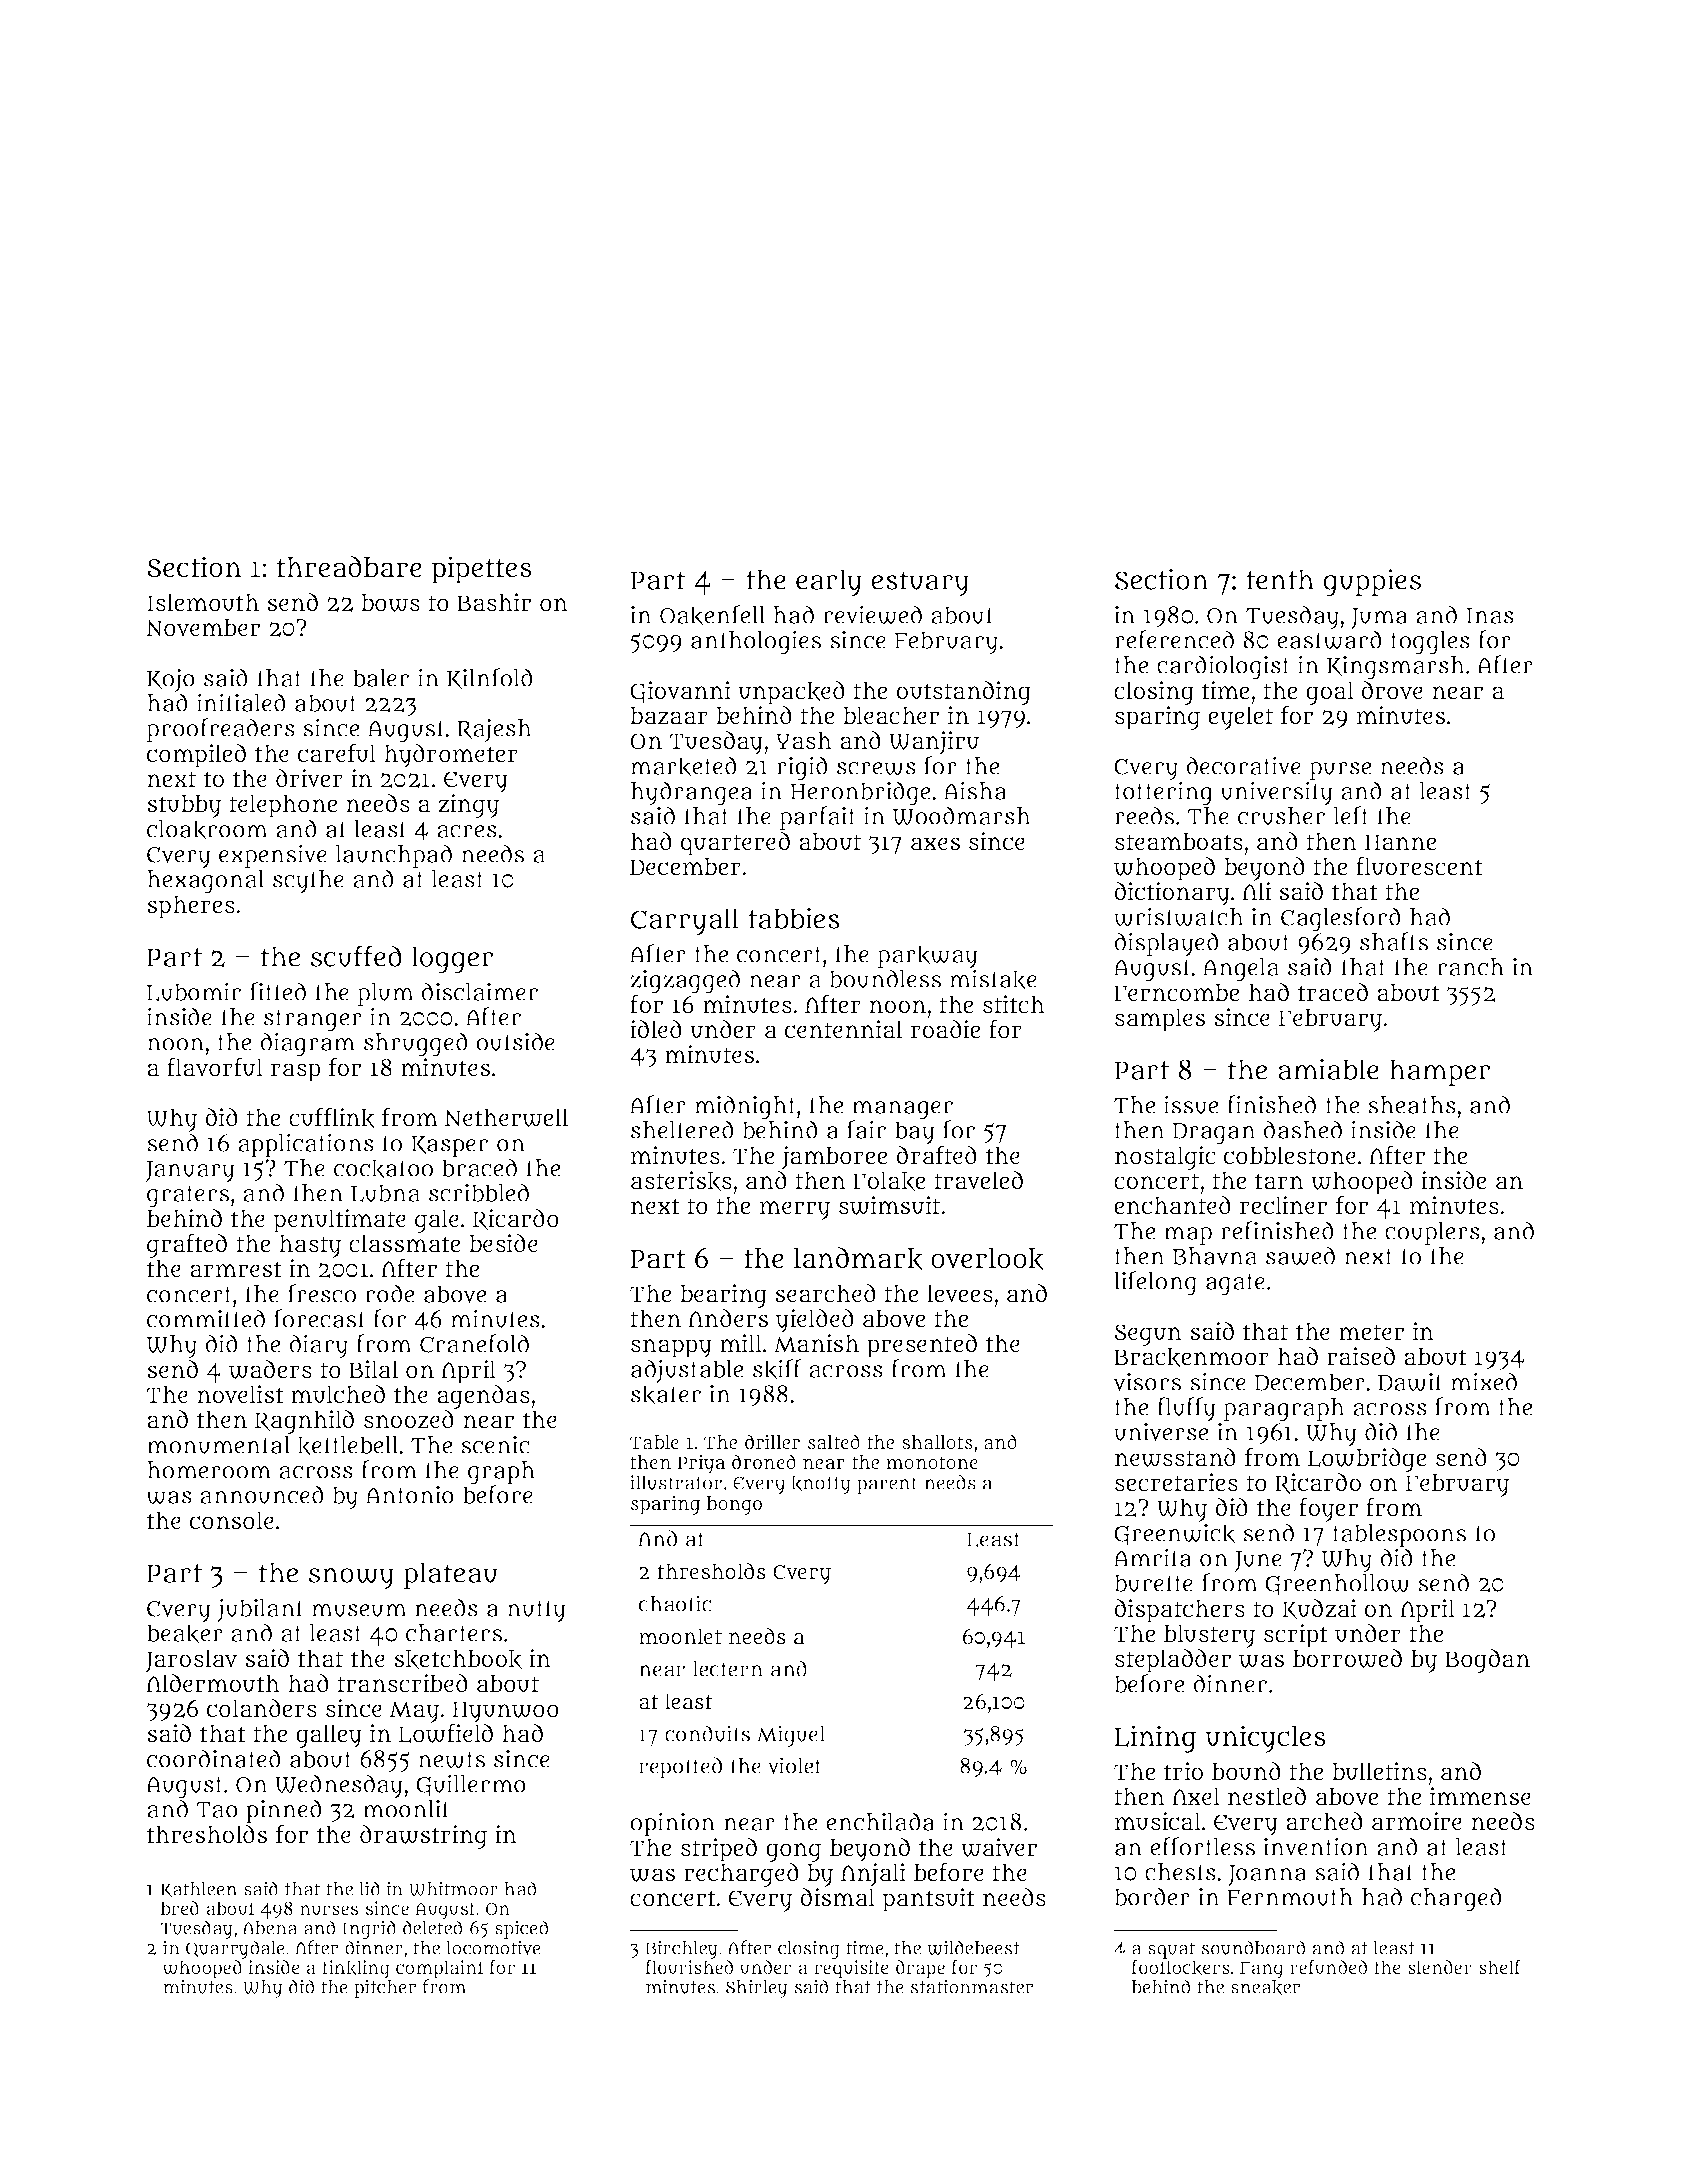 This screenshot has height=2178, width=1683. What do you see at coordinates (521, 1929) in the screenshot?
I see `spiced` at bounding box center [521, 1929].
